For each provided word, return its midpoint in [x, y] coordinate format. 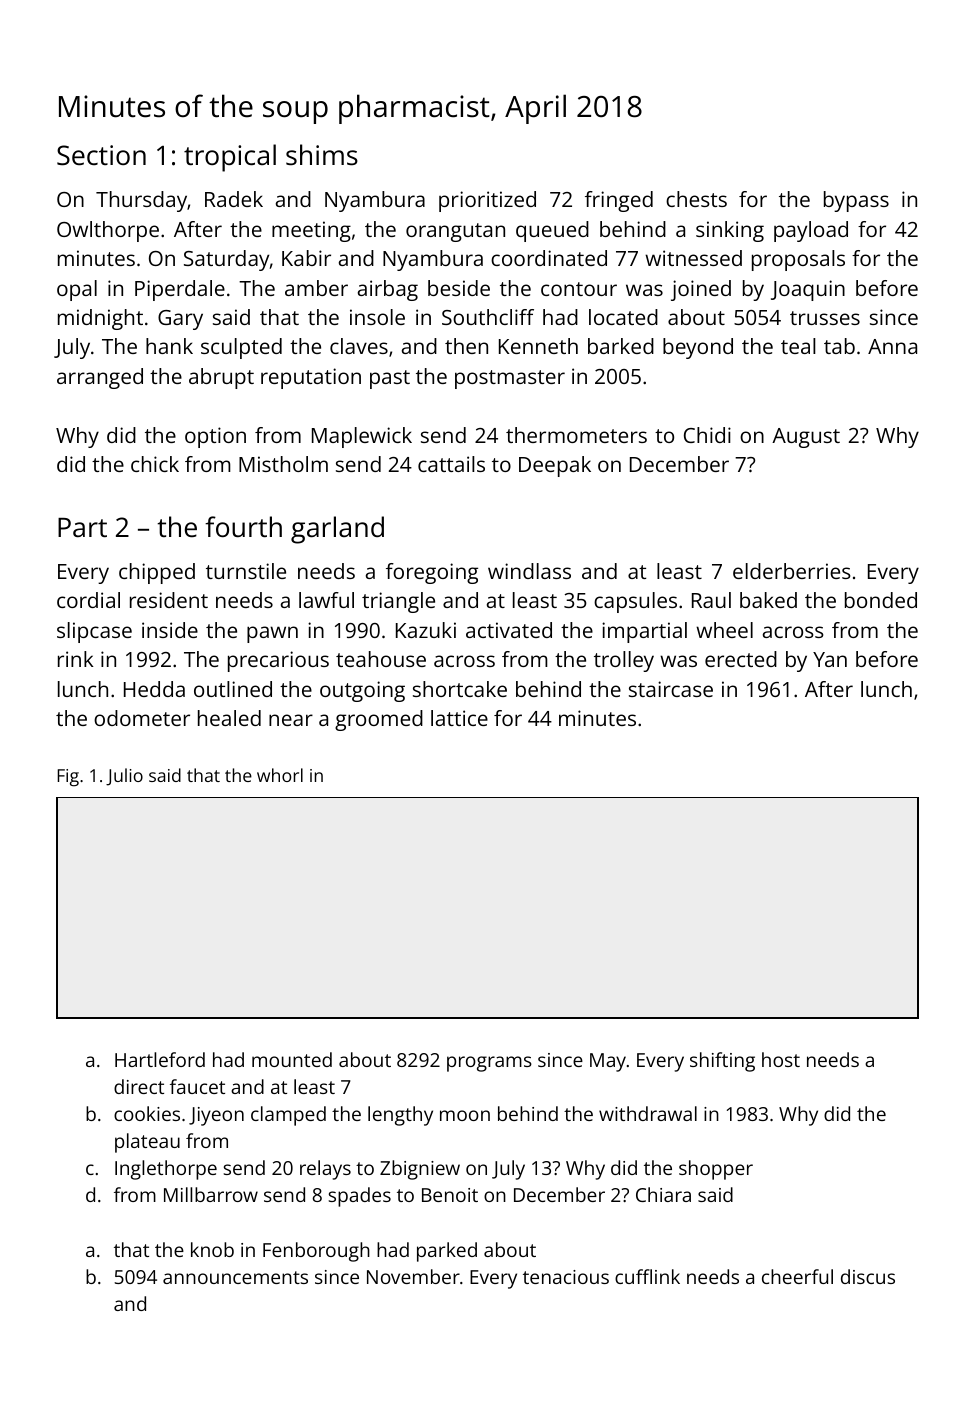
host [781, 1059]
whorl [280, 775]
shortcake [460, 689]
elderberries [792, 571]
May [608, 1062]
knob [212, 1249]
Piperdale [180, 290]
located [623, 317]
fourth [243, 526]
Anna [892, 346]
